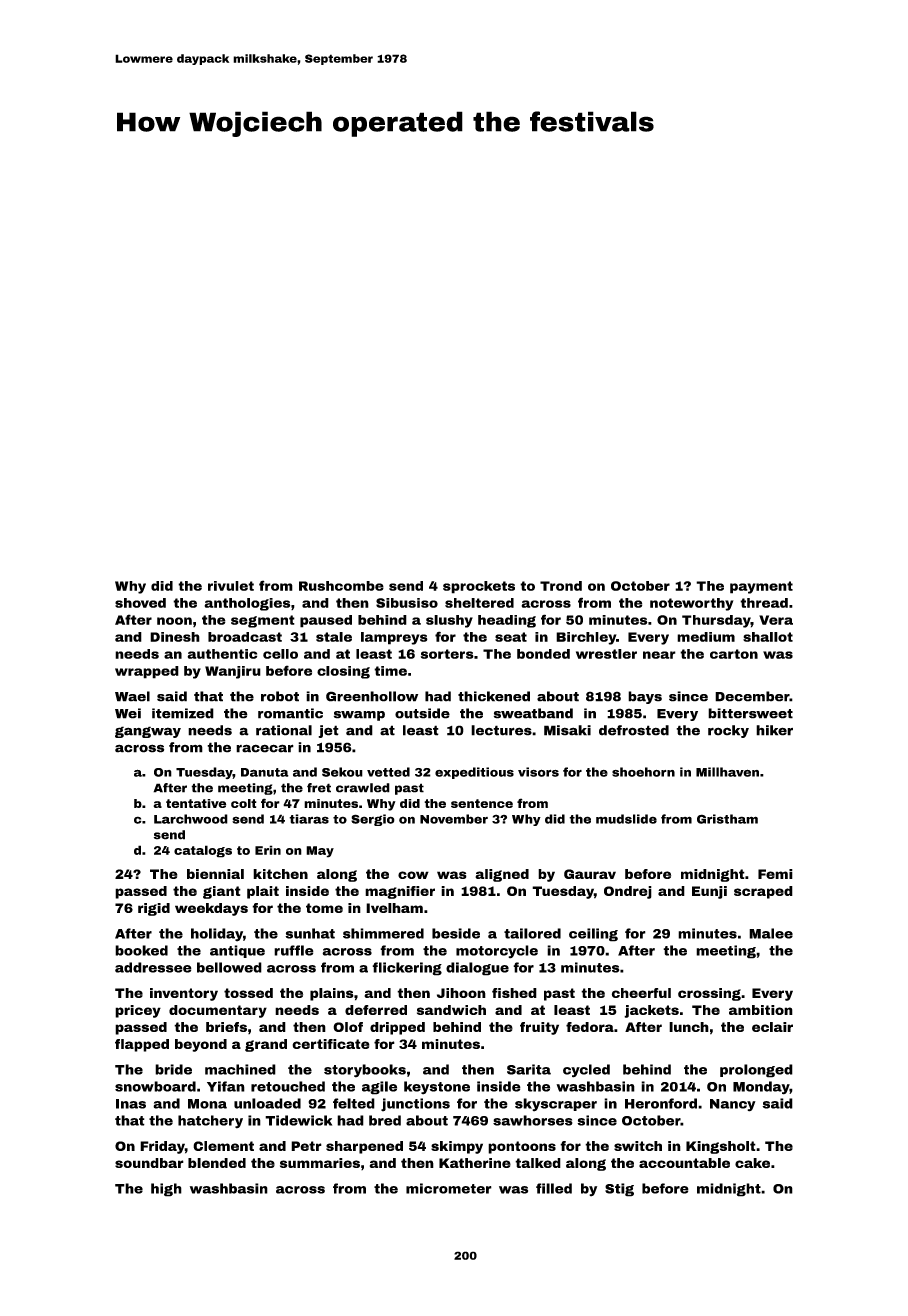 The image size is (908, 1316). What do you see at coordinates (728, 731) in the document?
I see `rocky` at bounding box center [728, 731].
